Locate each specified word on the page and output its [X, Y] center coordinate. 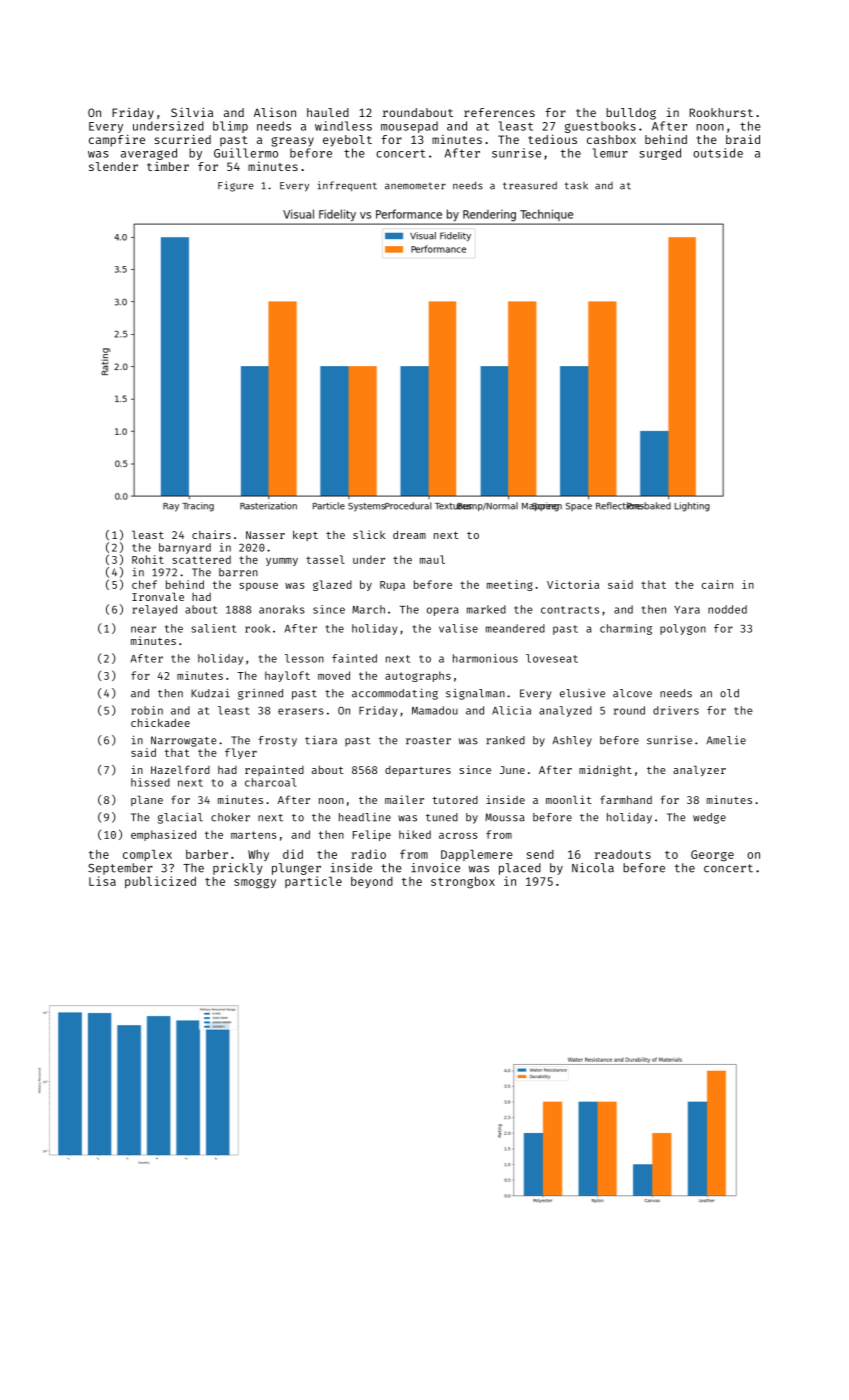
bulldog [631, 114]
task [576, 186]
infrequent [347, 186]
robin [147, 710]
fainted [354, 658]
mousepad [409, 127]
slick [369, 534]
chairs [211, 534]
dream [409, 534]
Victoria [573, 584]
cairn [717, 584]
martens [253, 835]
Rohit [148, 559]
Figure [236, 186]
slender [113, 166]
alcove [632, 693]
